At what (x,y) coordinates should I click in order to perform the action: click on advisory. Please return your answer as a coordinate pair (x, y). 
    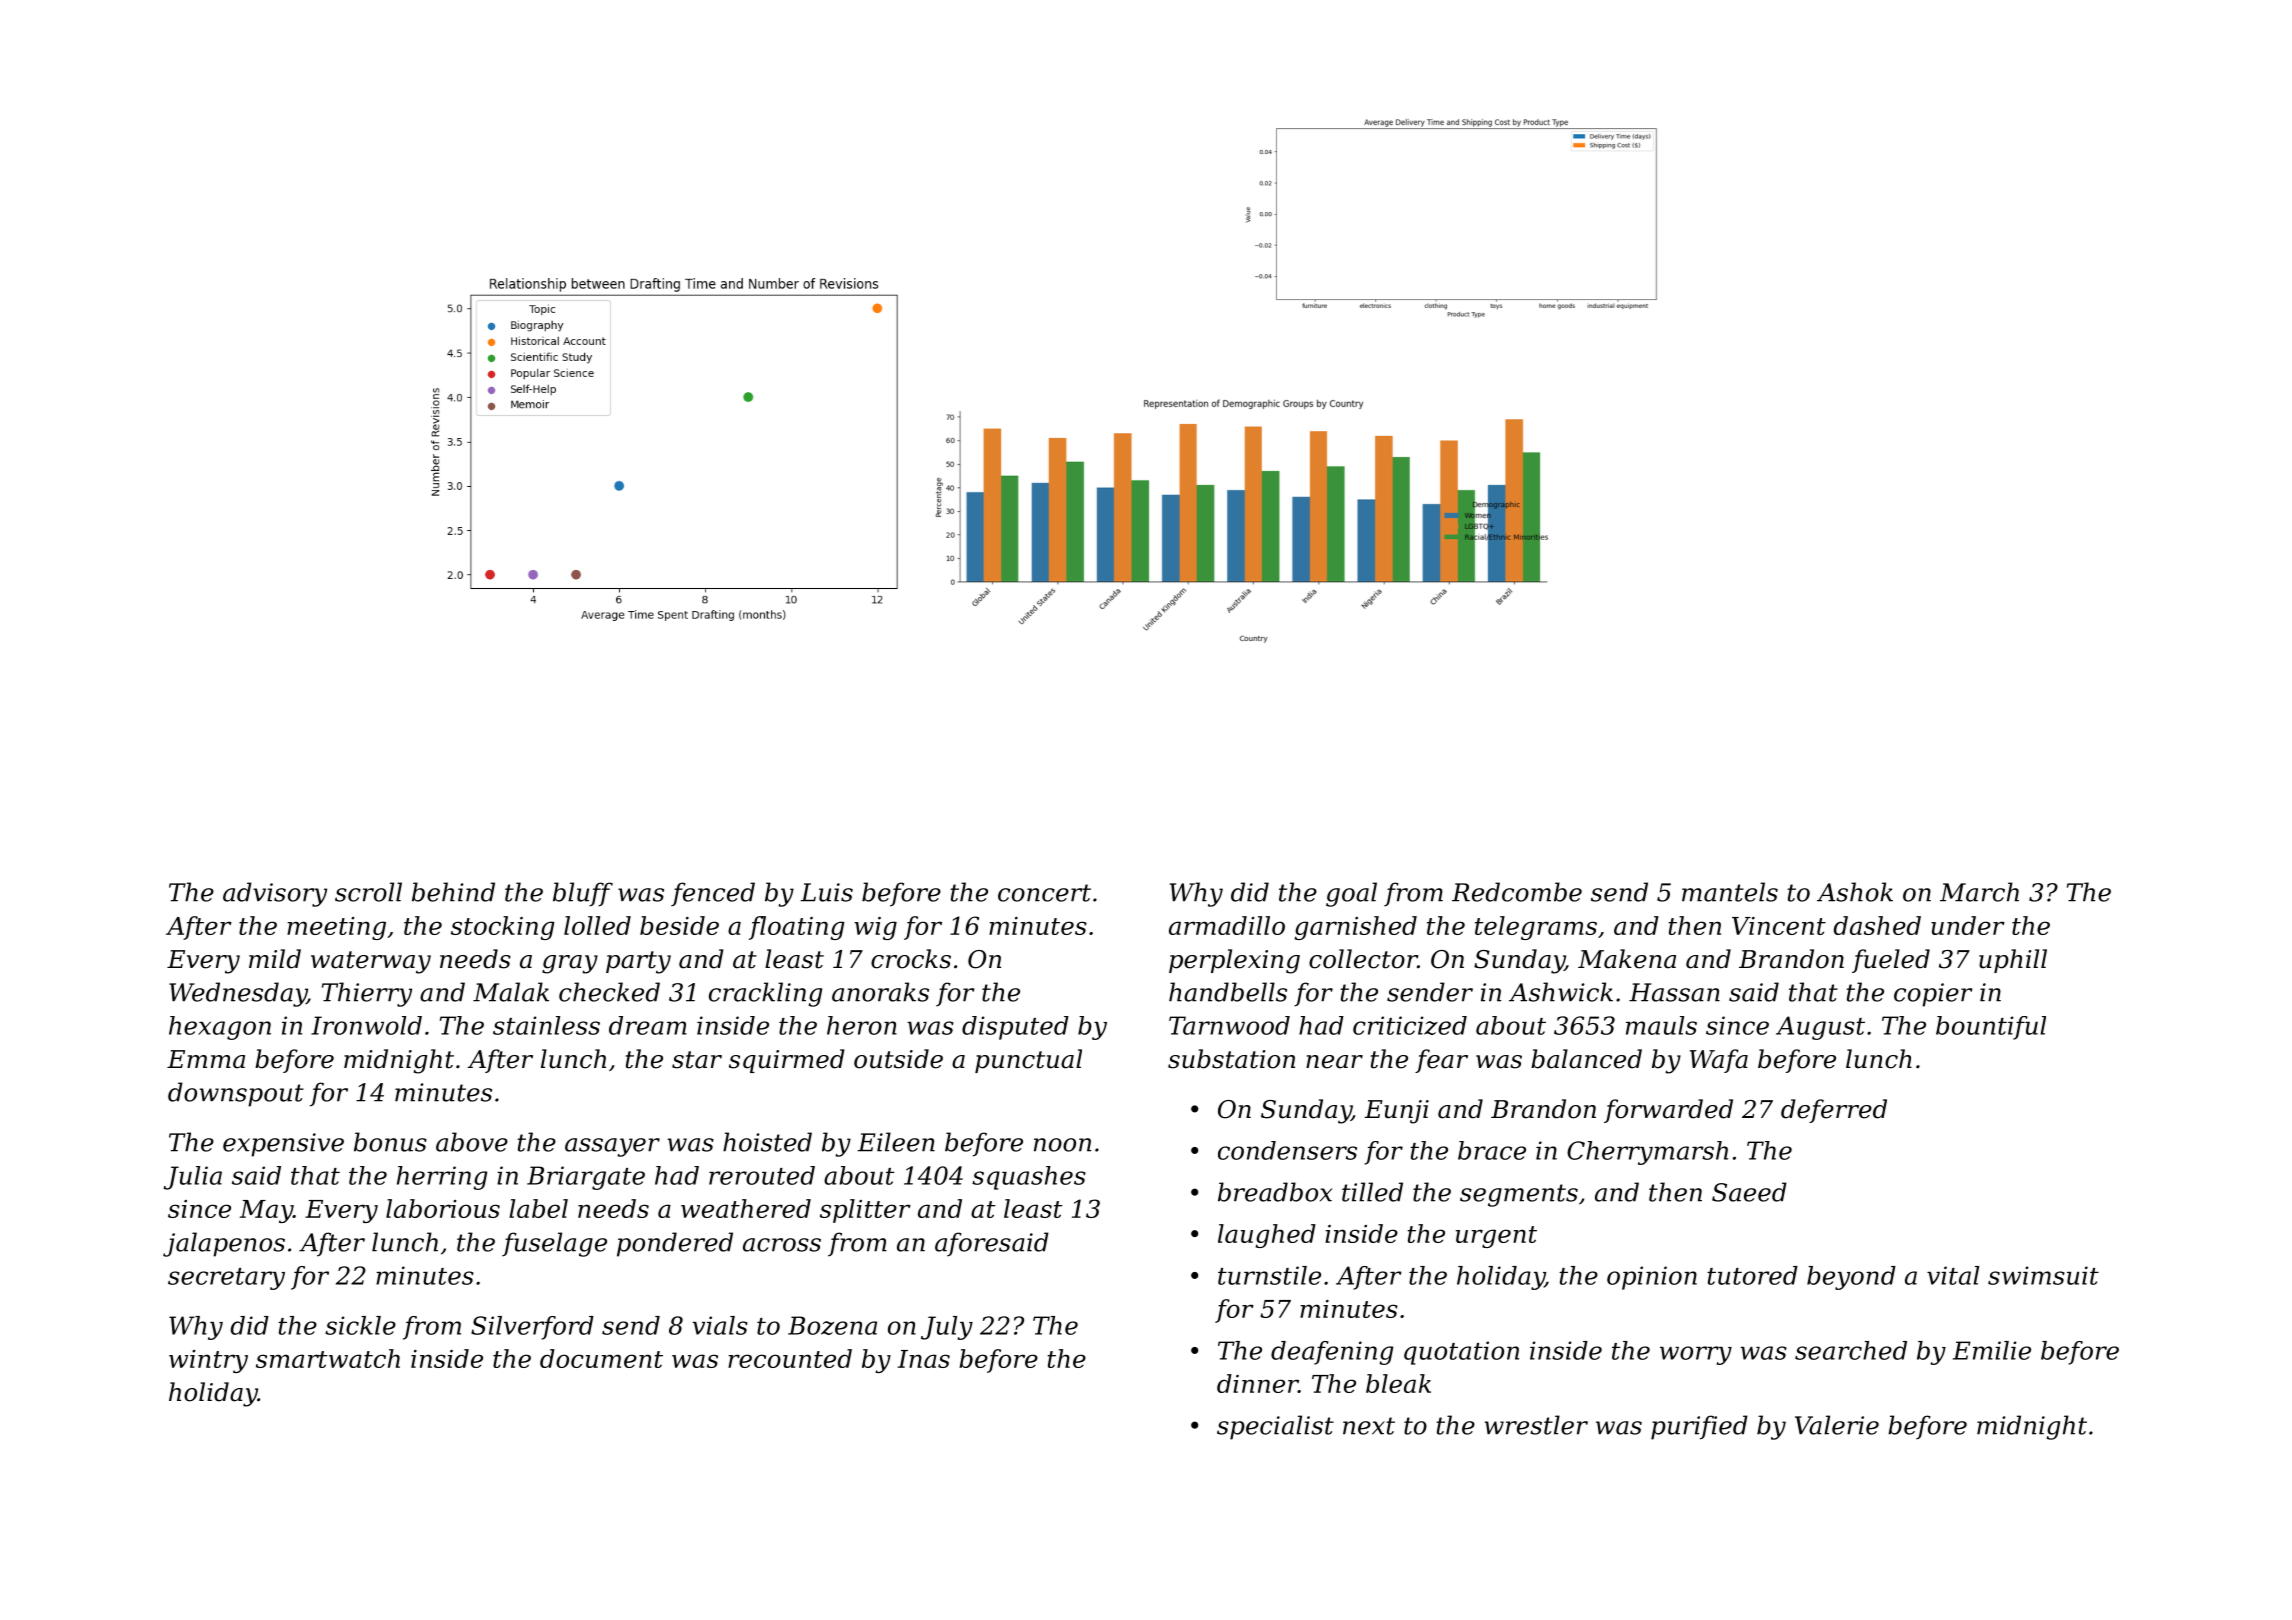
    Looking at the image, I should click on (275, 894).
